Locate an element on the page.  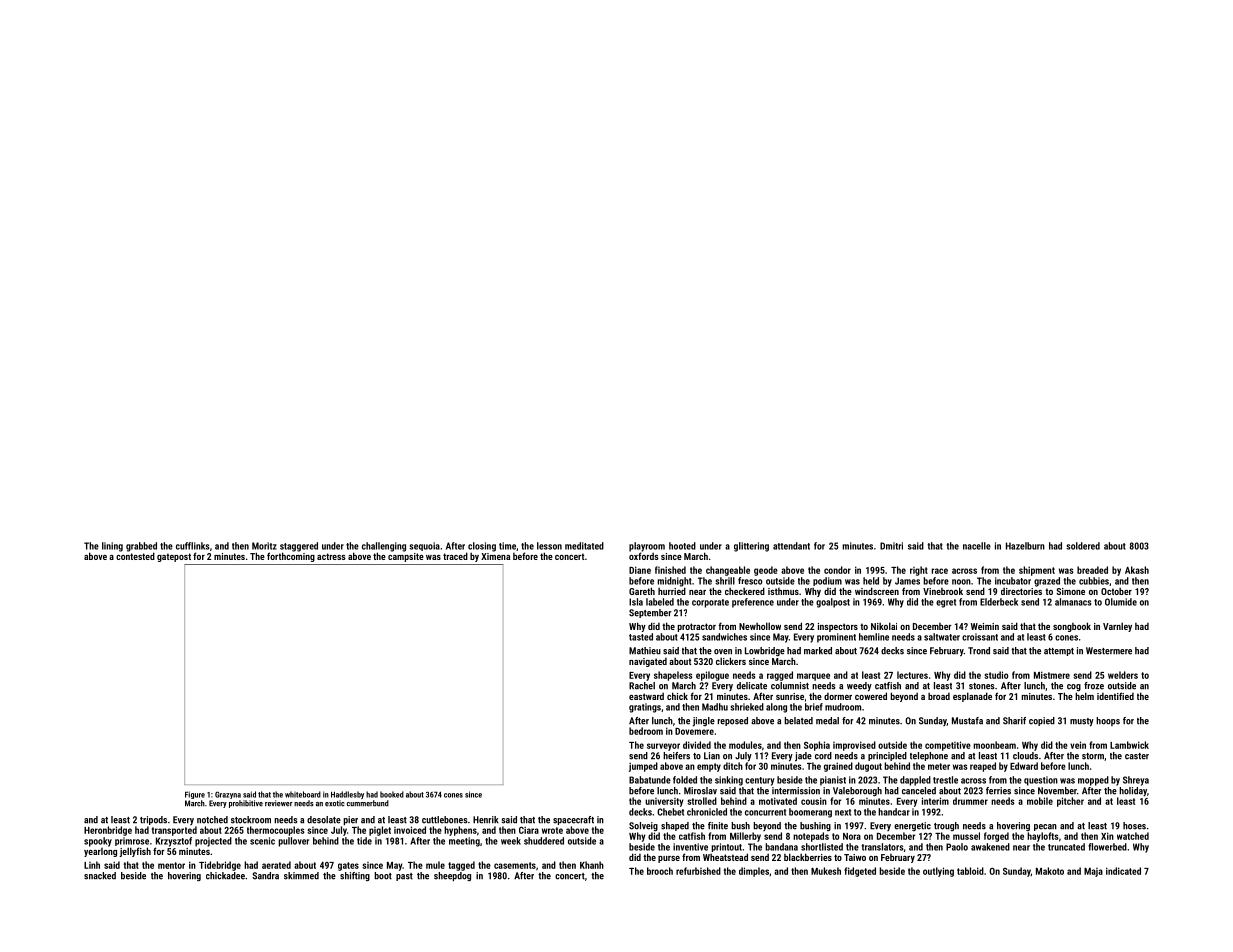
projected is located at coordinates (213, 842).
